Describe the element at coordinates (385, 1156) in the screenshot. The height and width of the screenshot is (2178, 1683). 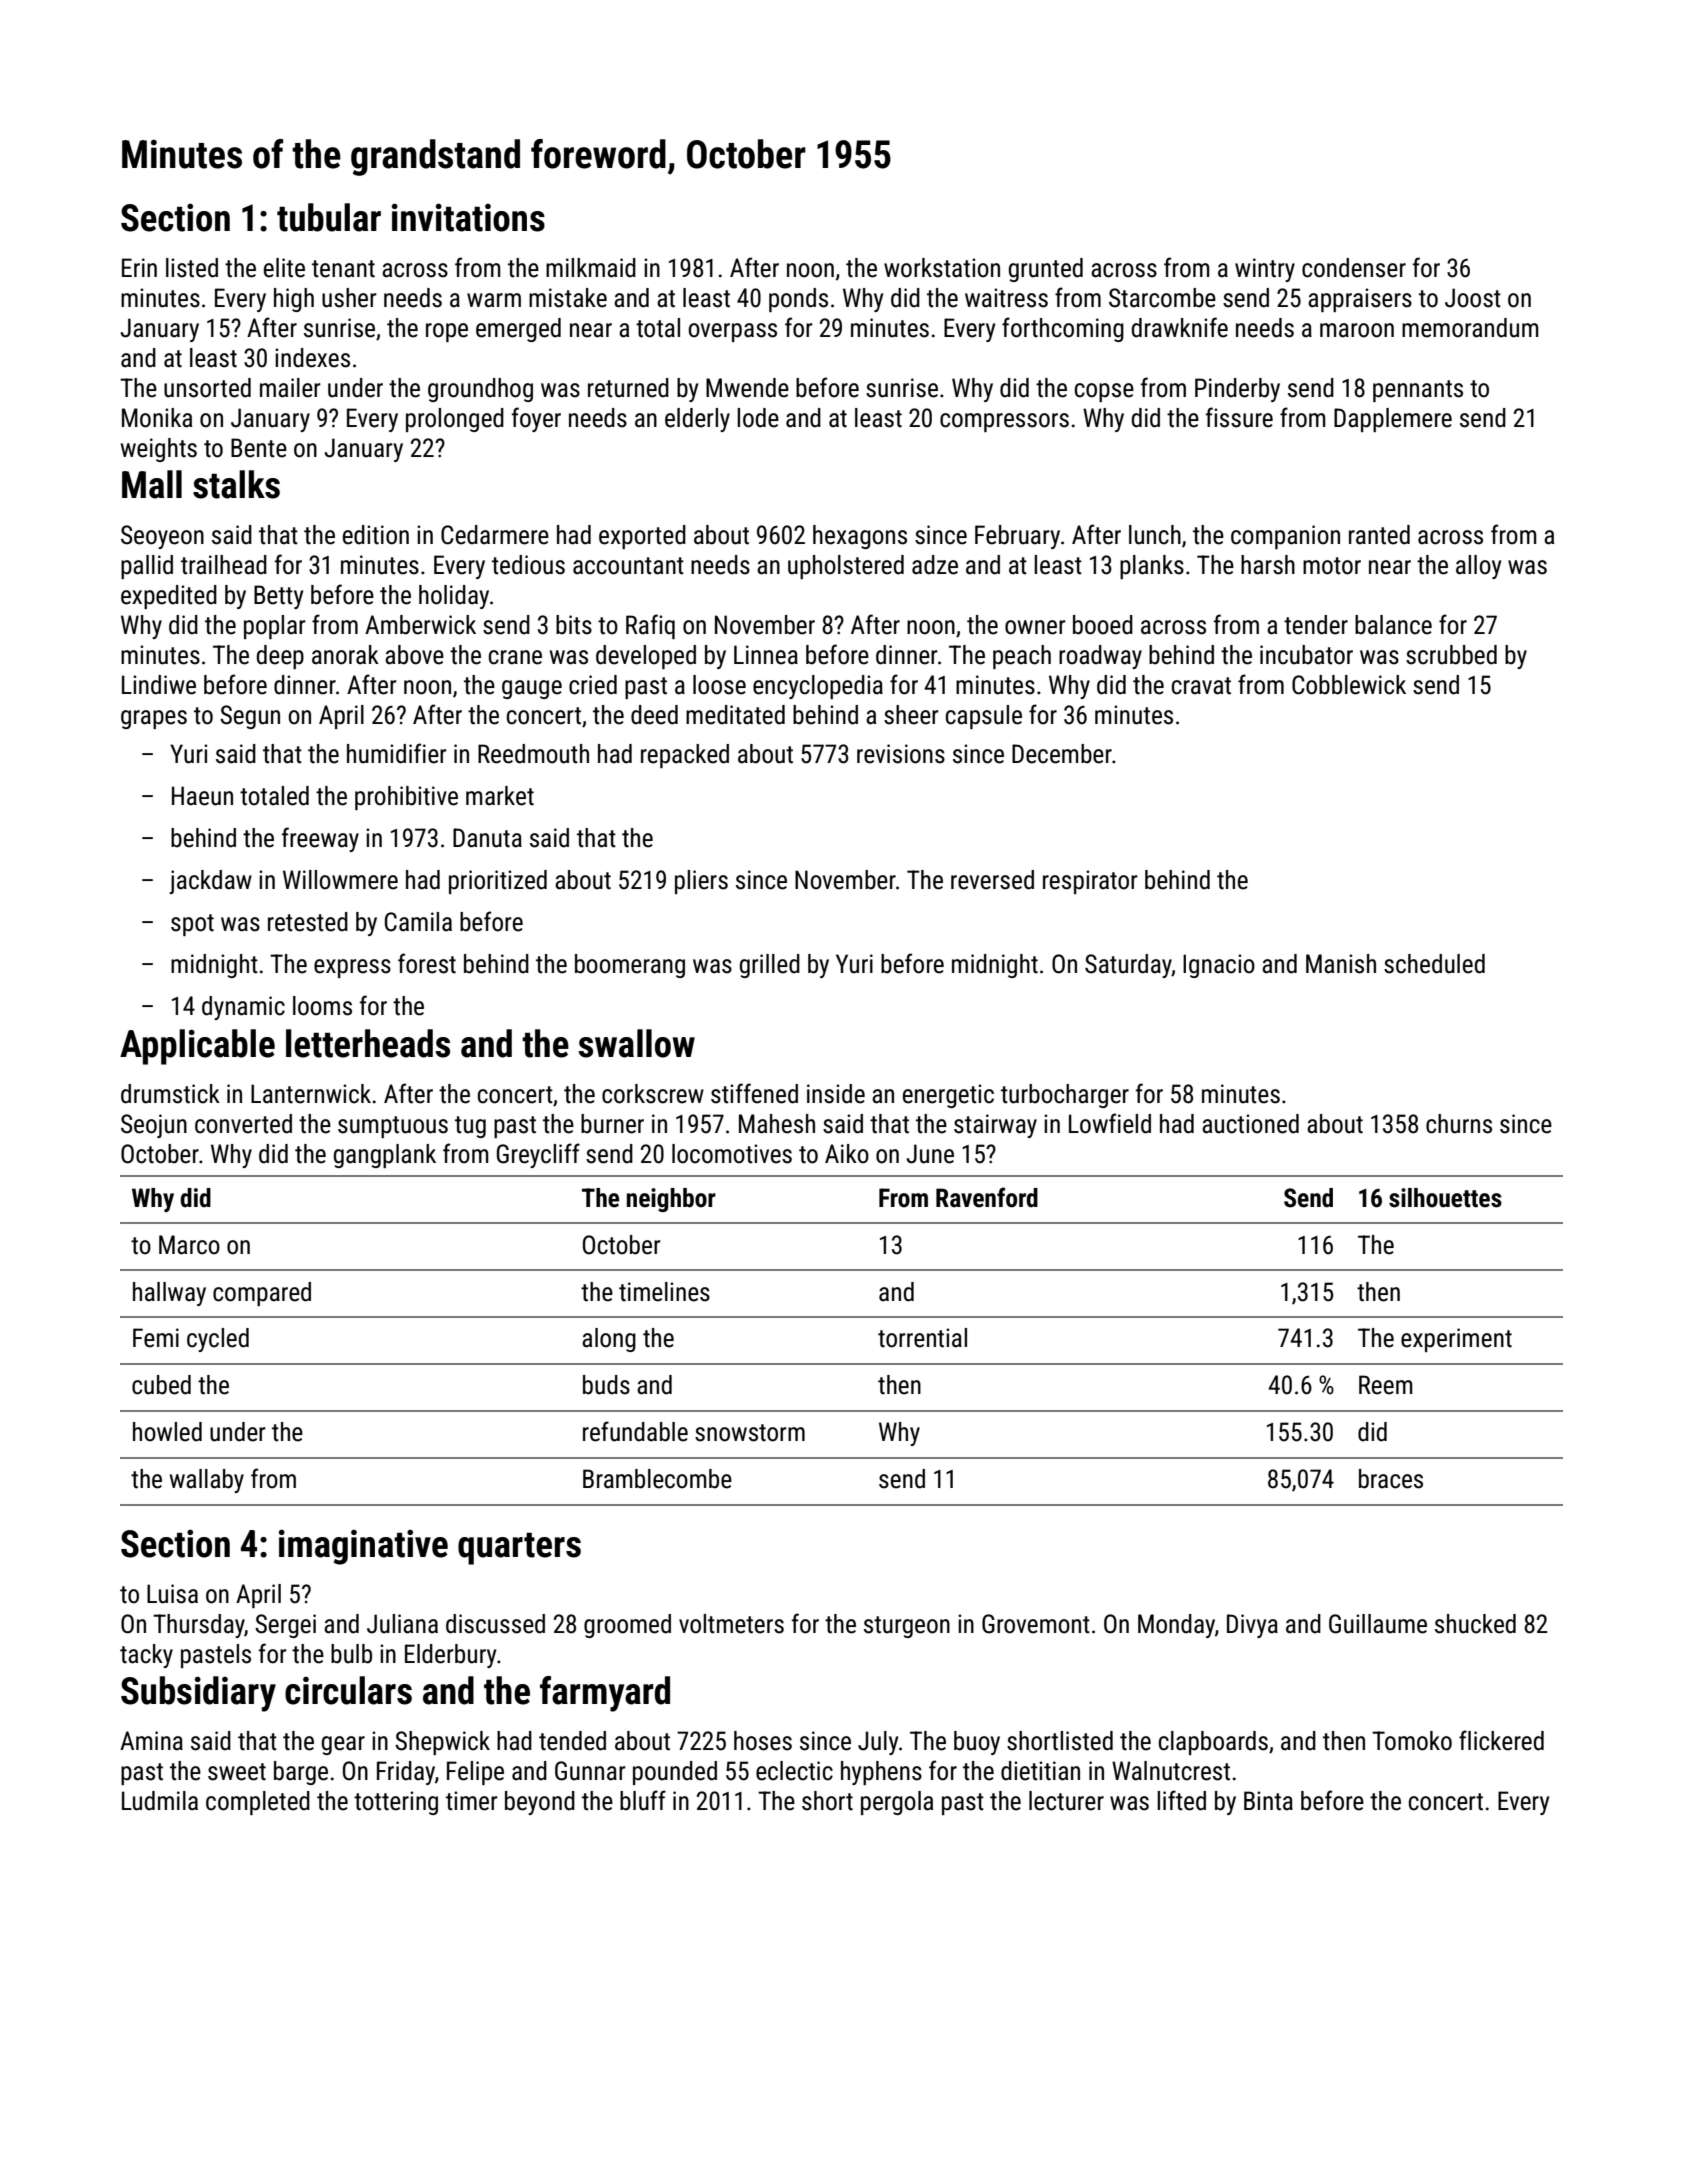
I see `gangplank` at that location.
